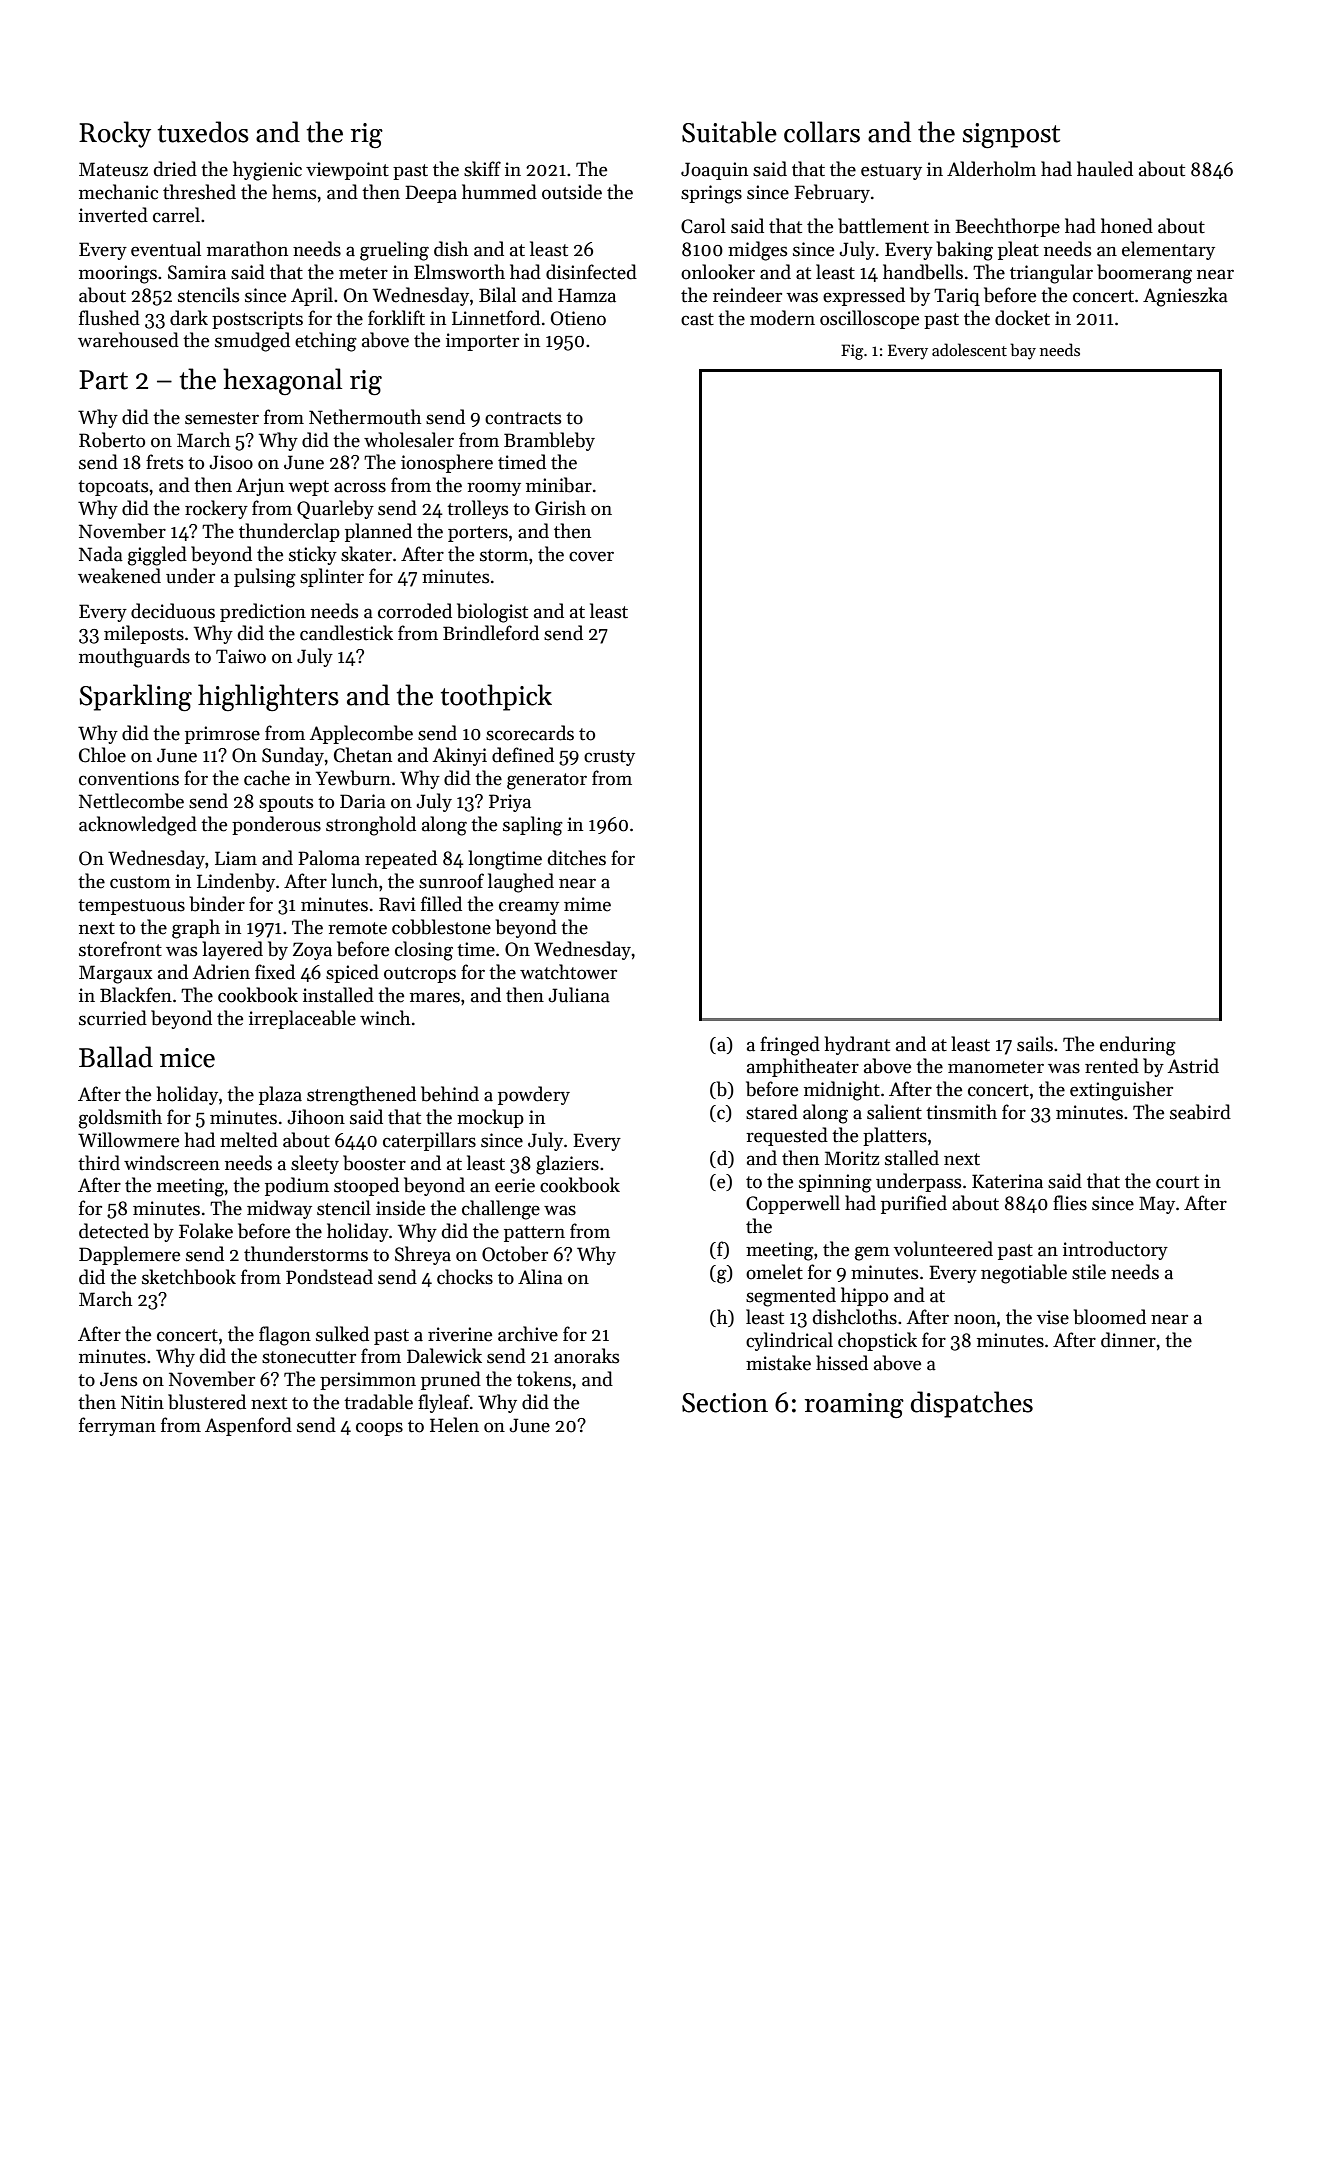 Image resolution: width=1319 pixels, height=2172 pixels. Describe the element at coordinates (972, 1404) in the page. I see `dispatches` at that location.
